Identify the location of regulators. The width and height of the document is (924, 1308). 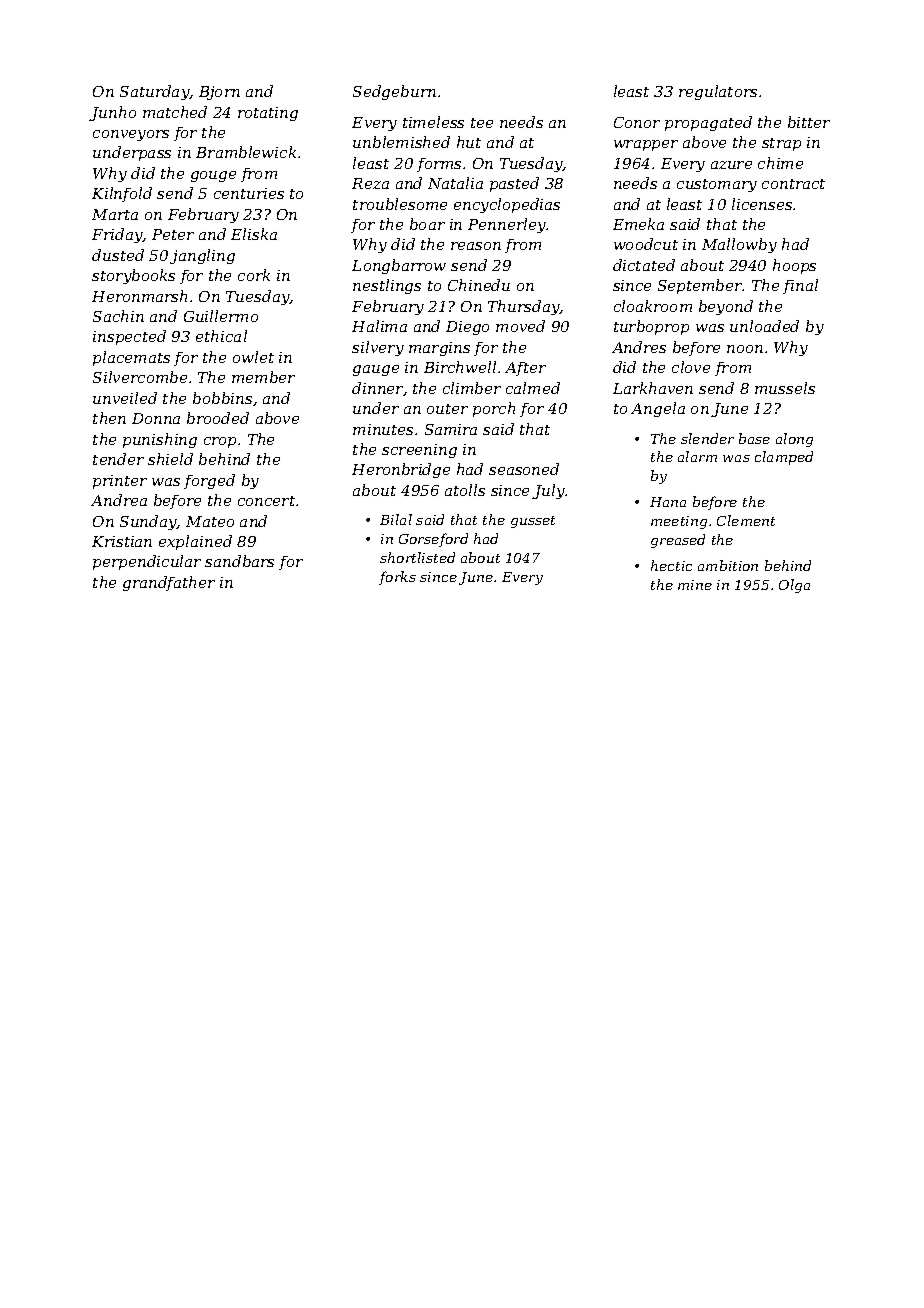
(718, 92).
